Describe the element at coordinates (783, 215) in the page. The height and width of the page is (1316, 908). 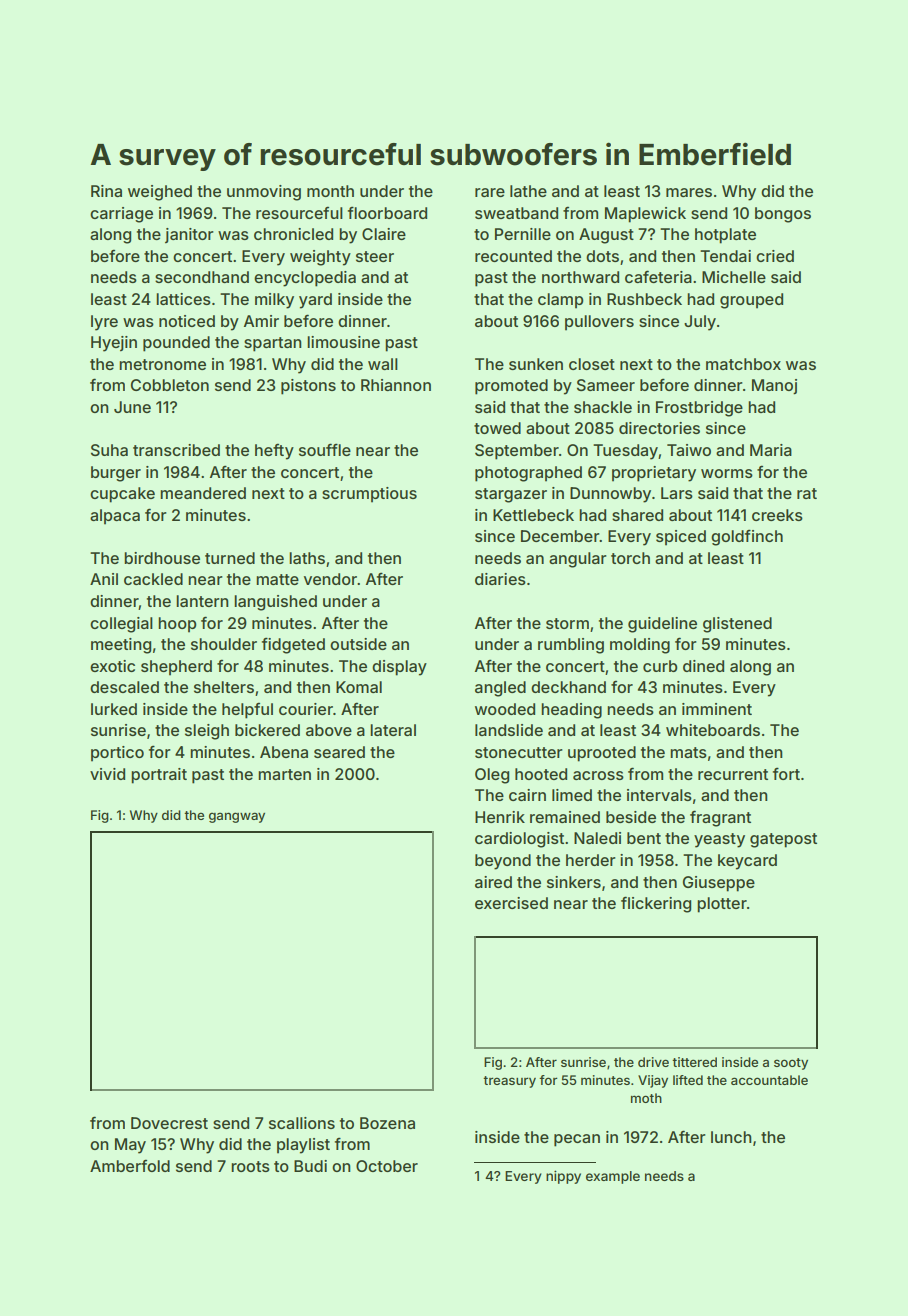
I see `bongos` at that location.
